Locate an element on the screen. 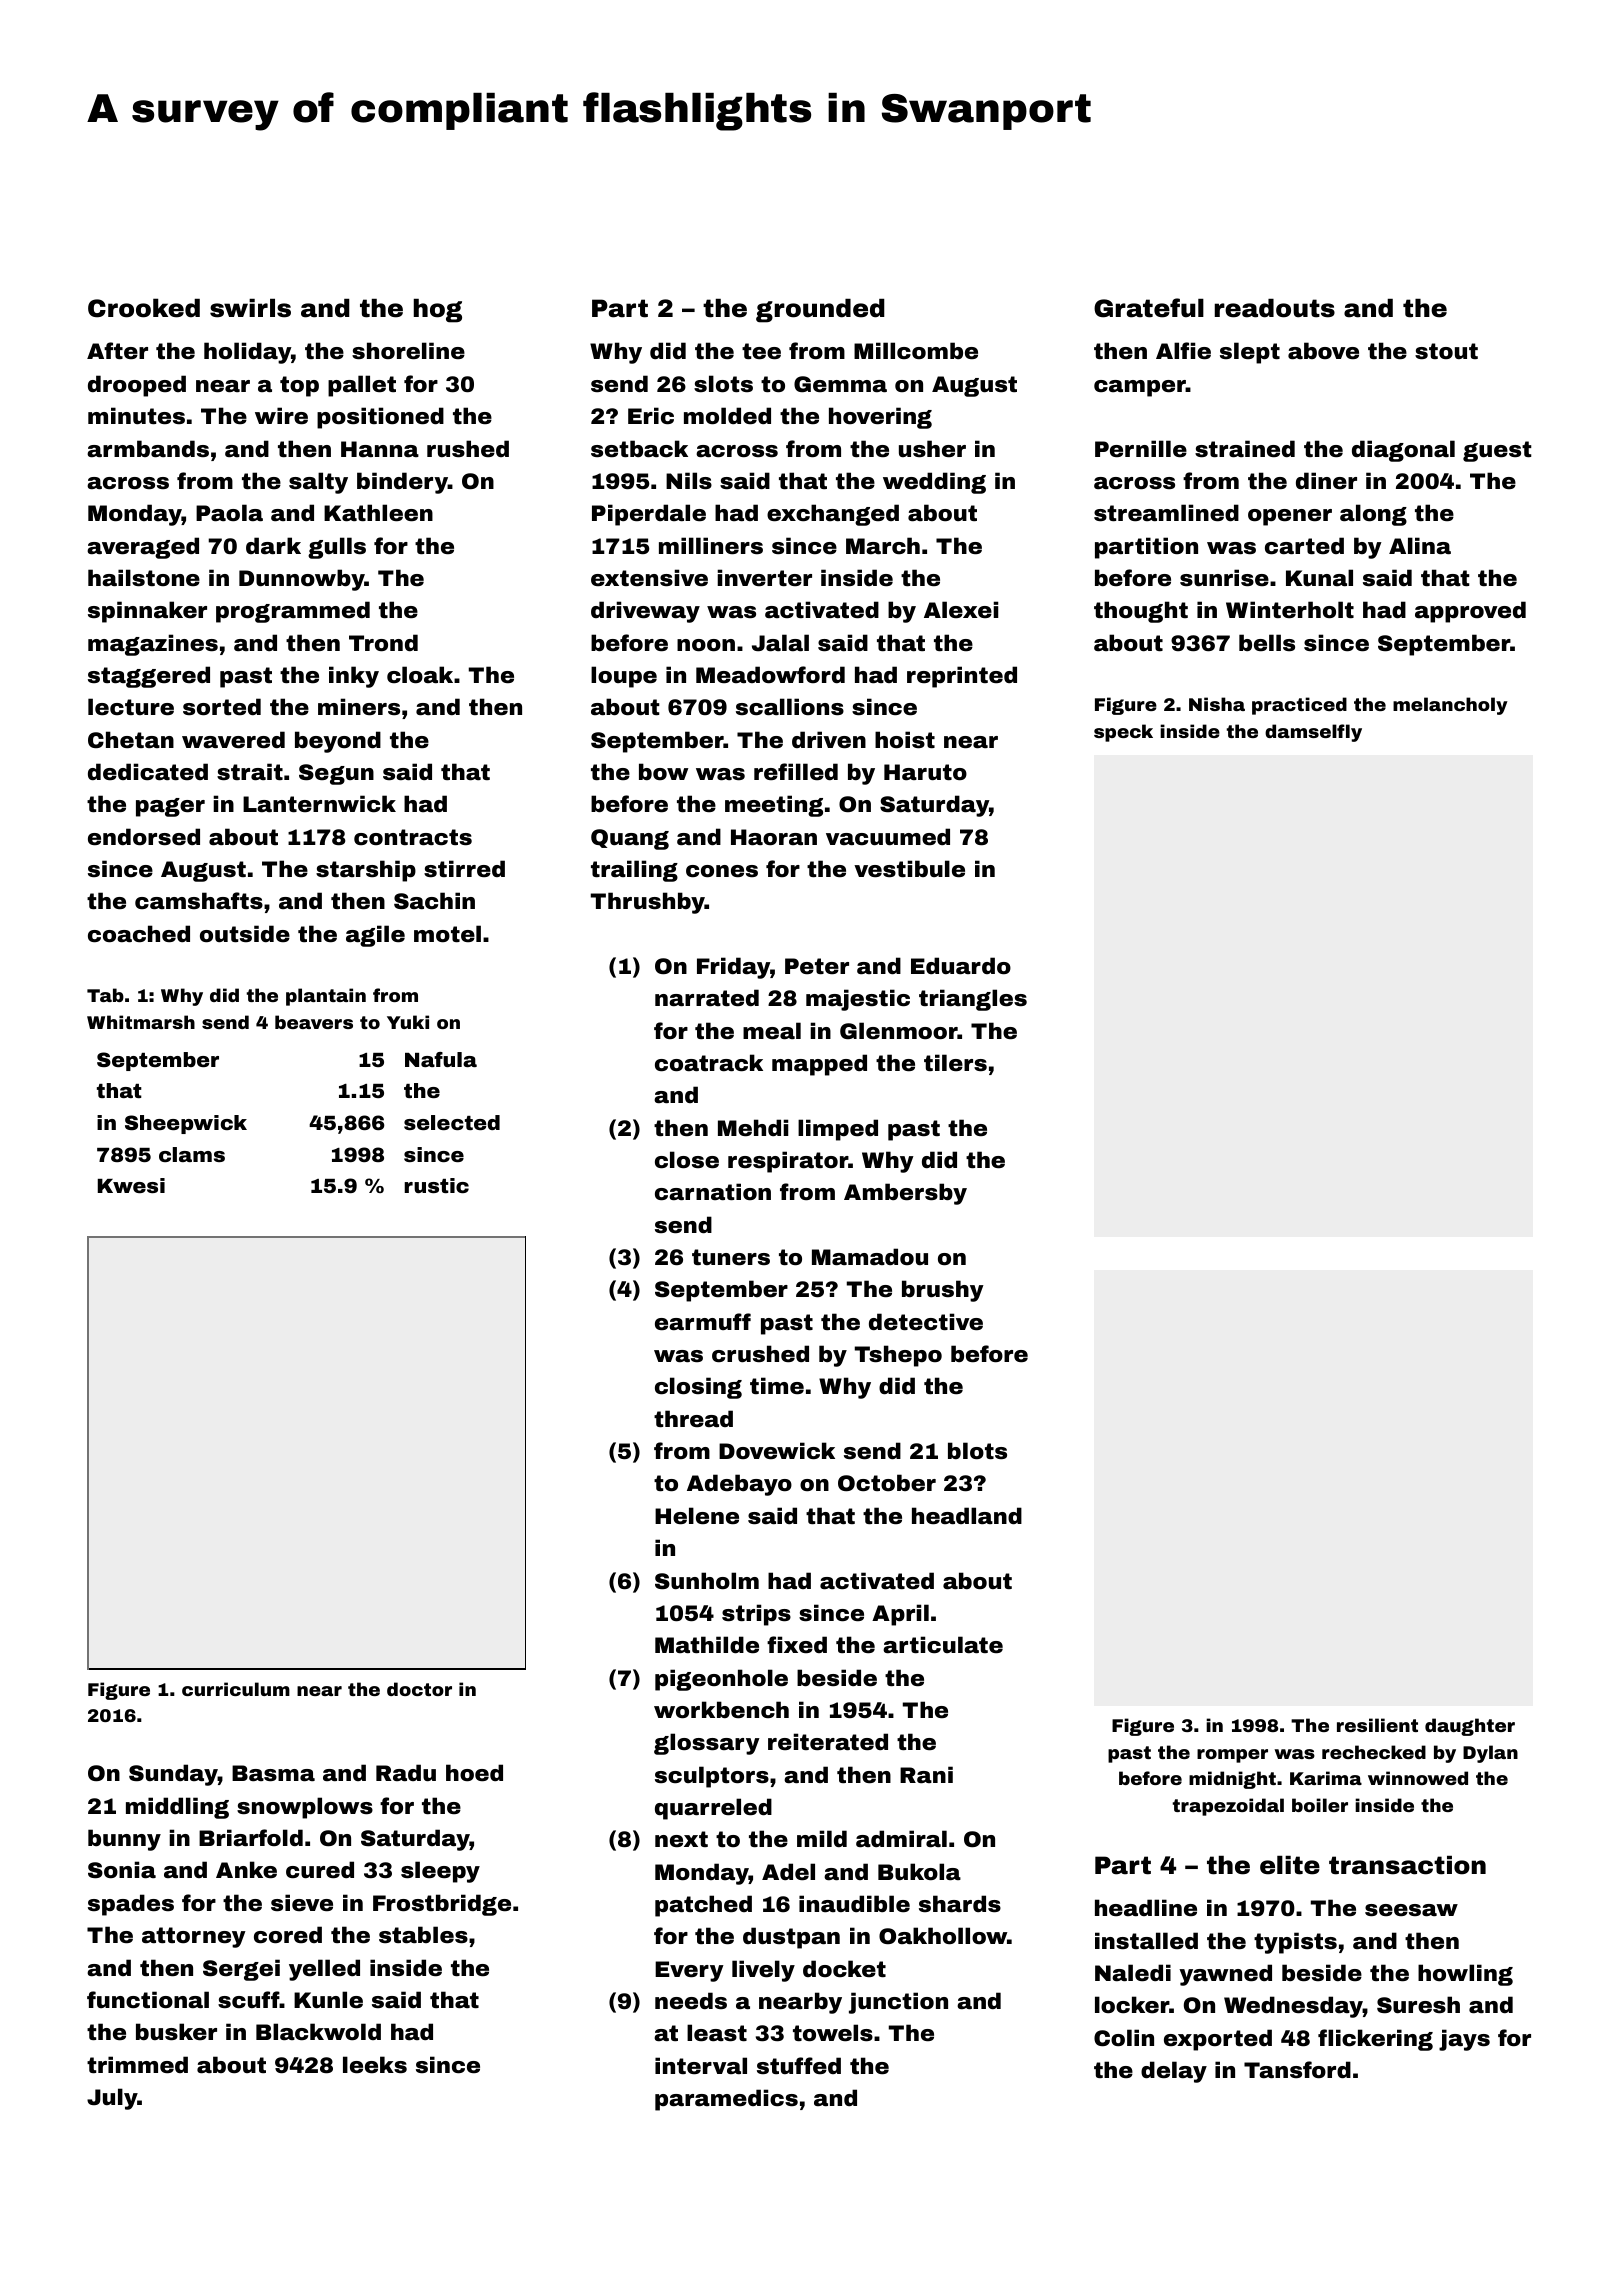 The image size is (1620, 2292). Mathilde is located at coordinates (707, 1644).
